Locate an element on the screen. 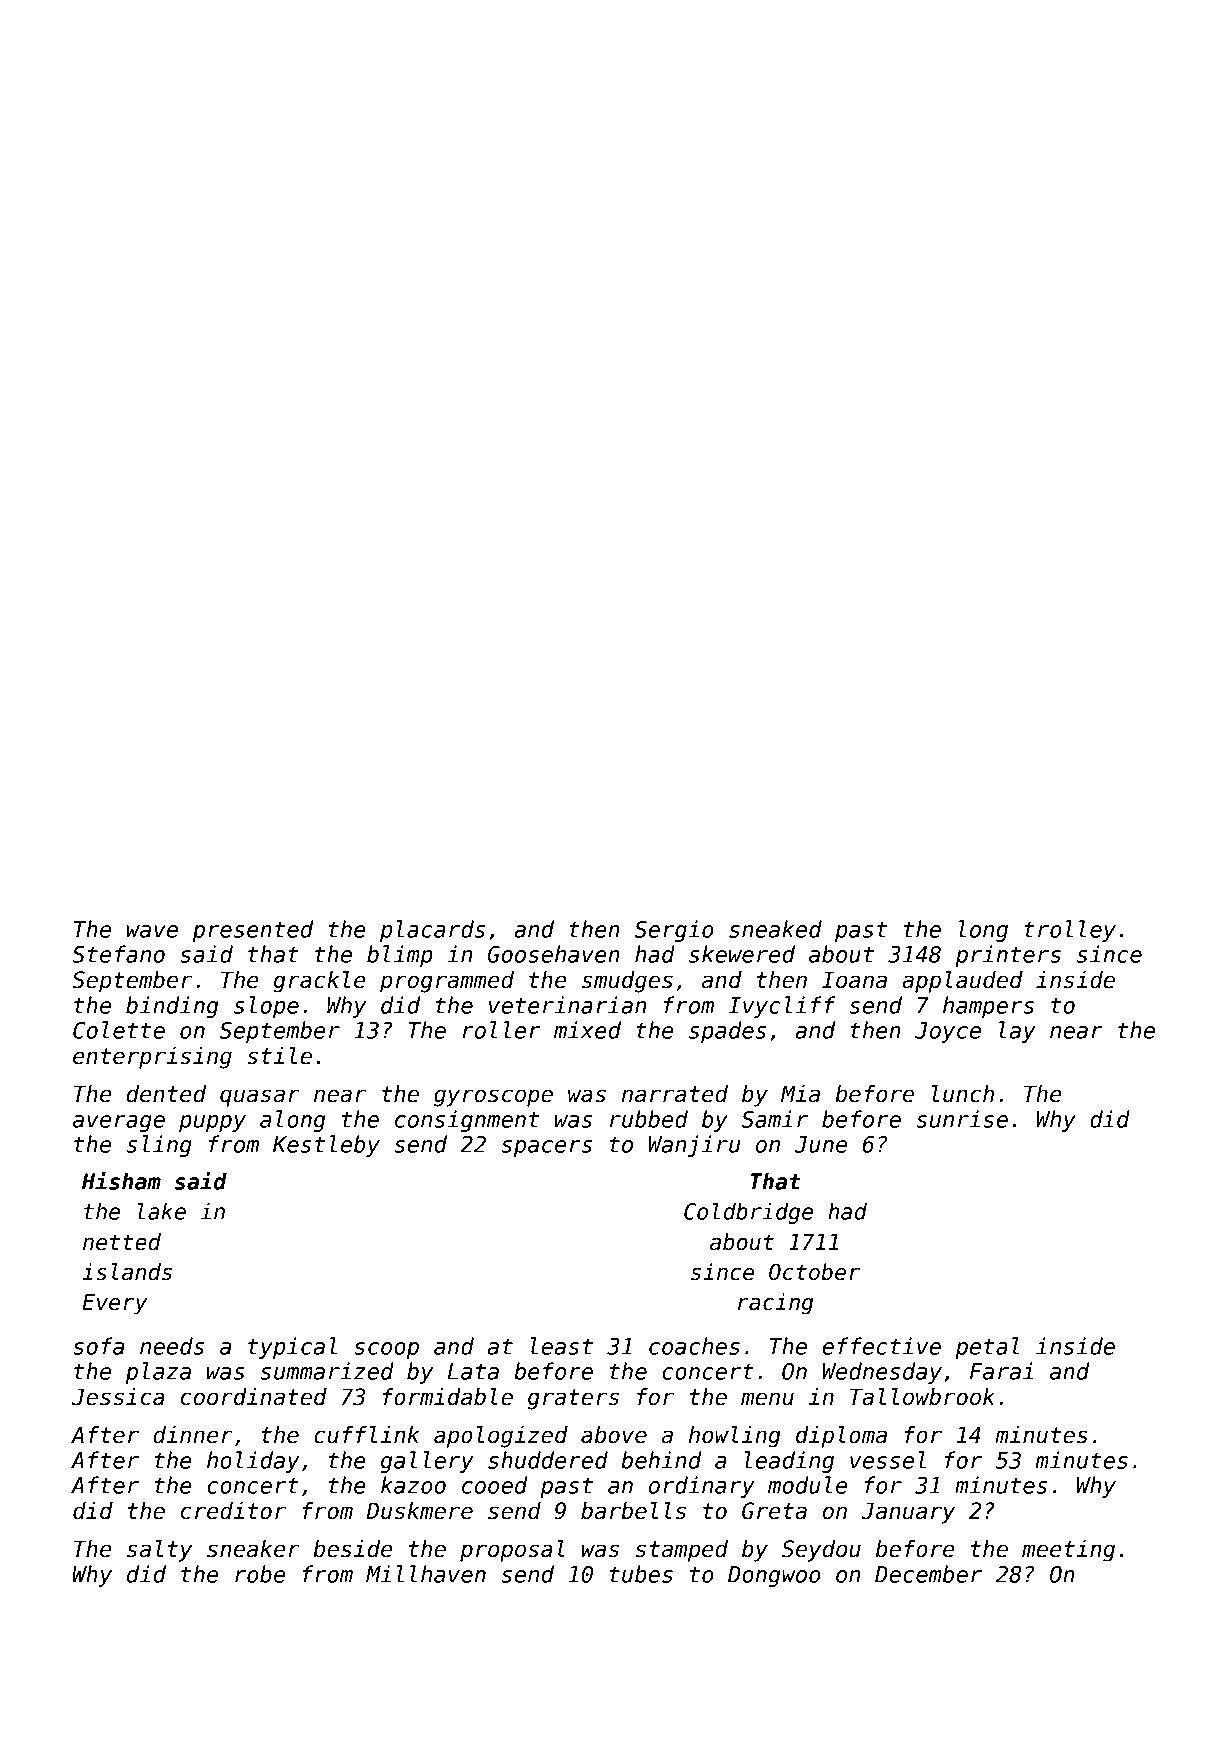  scoop is located at coordinates (386, 1350).
